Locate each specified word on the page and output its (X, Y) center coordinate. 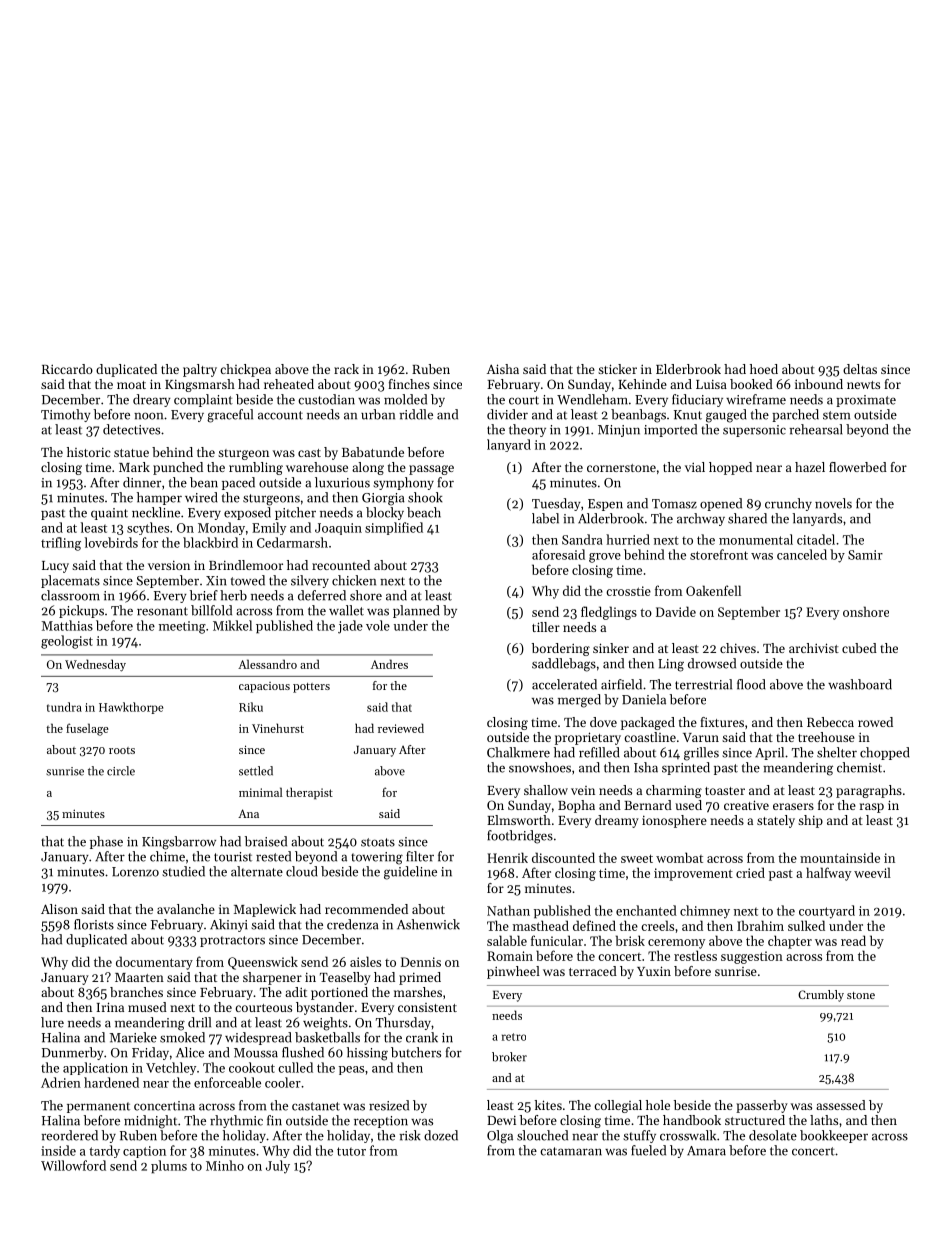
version (169, 565)
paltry (200, 370)
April (769, 753)
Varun (701, 737)
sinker (611, 648)
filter (420, 856)
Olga (500, 1137)
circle (121, 771)
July (278, 1167)
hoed (764, 369)
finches (409, 384)
